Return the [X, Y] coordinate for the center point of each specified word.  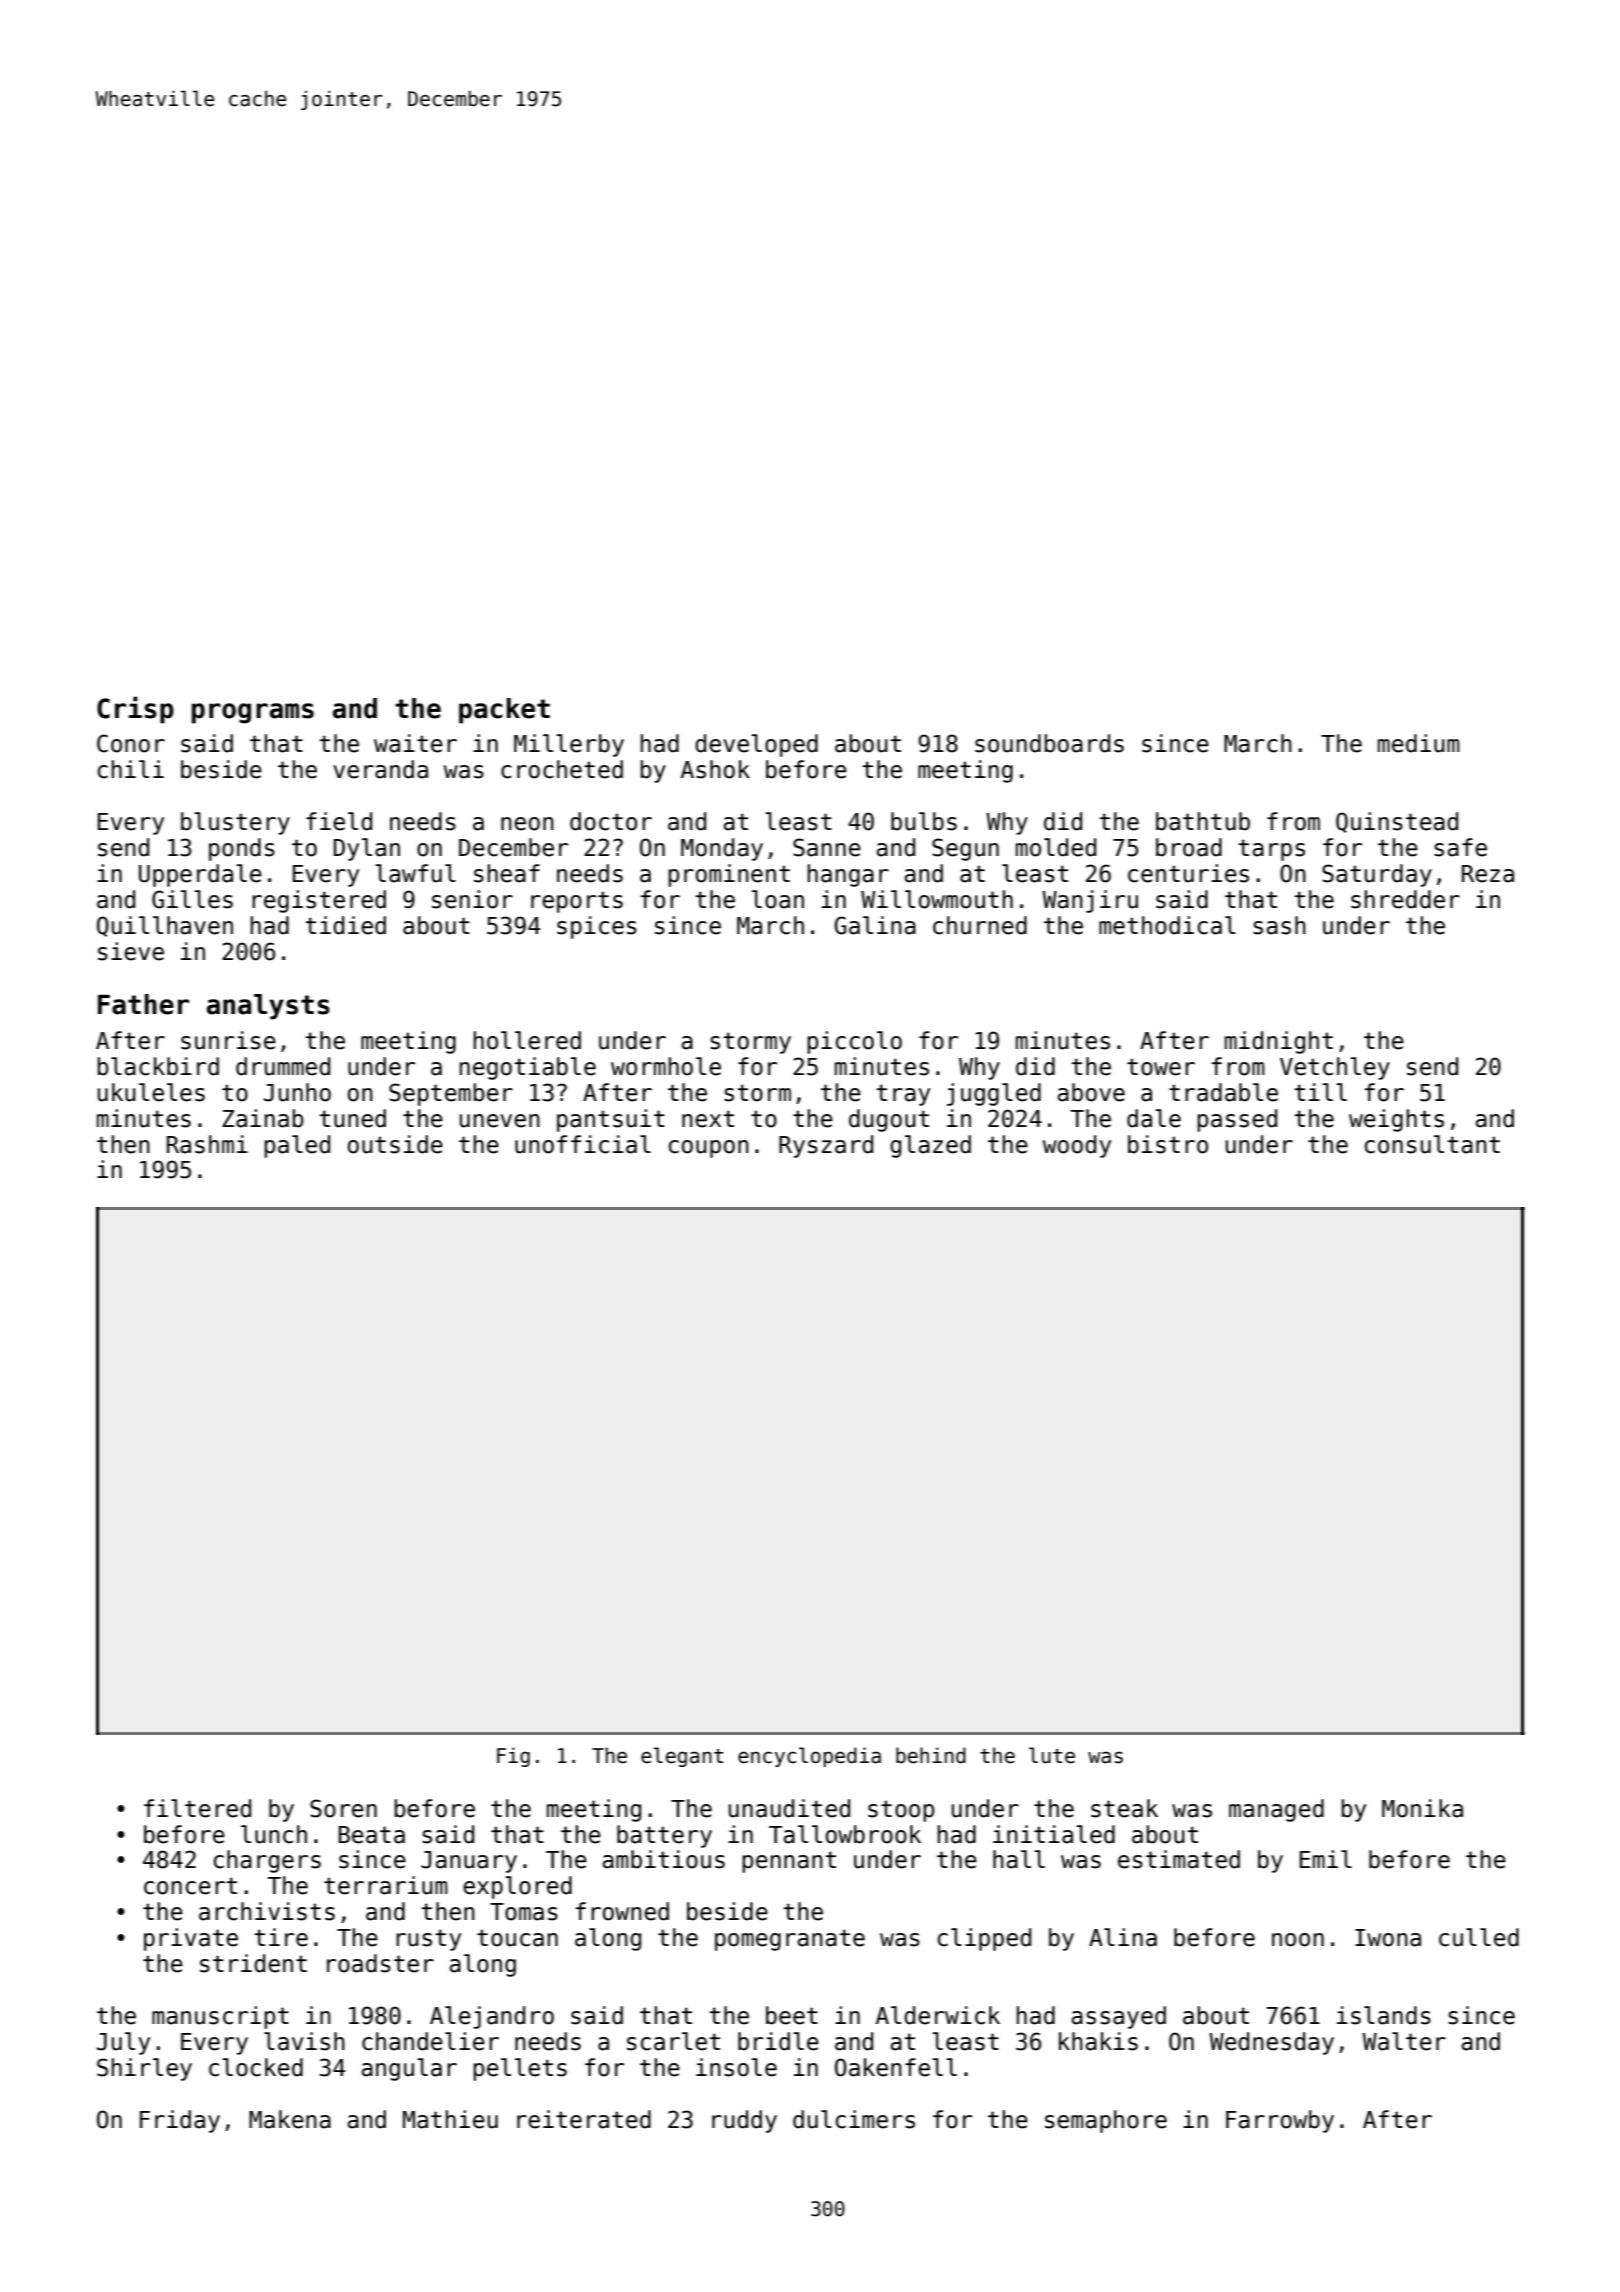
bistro [1168, 1144]
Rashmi [207, 1144]
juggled [994, 1094]
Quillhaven [165, 926]
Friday [180, 2121]
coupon [709, 1149]
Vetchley [1335, 1068]
